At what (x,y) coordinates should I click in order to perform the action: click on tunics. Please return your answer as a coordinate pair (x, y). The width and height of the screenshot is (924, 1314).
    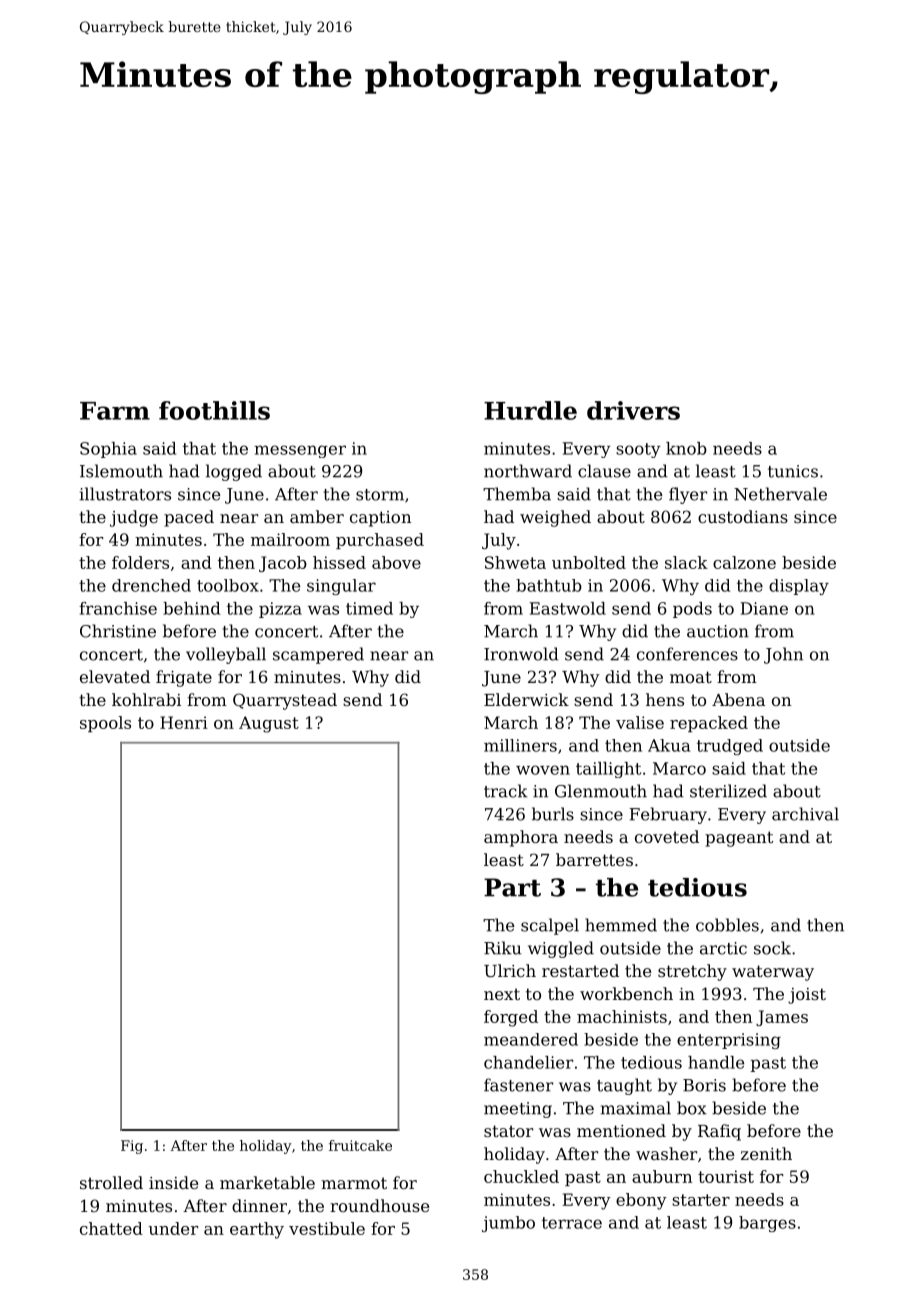
    Looking at the image, I should click on (793, 471).
